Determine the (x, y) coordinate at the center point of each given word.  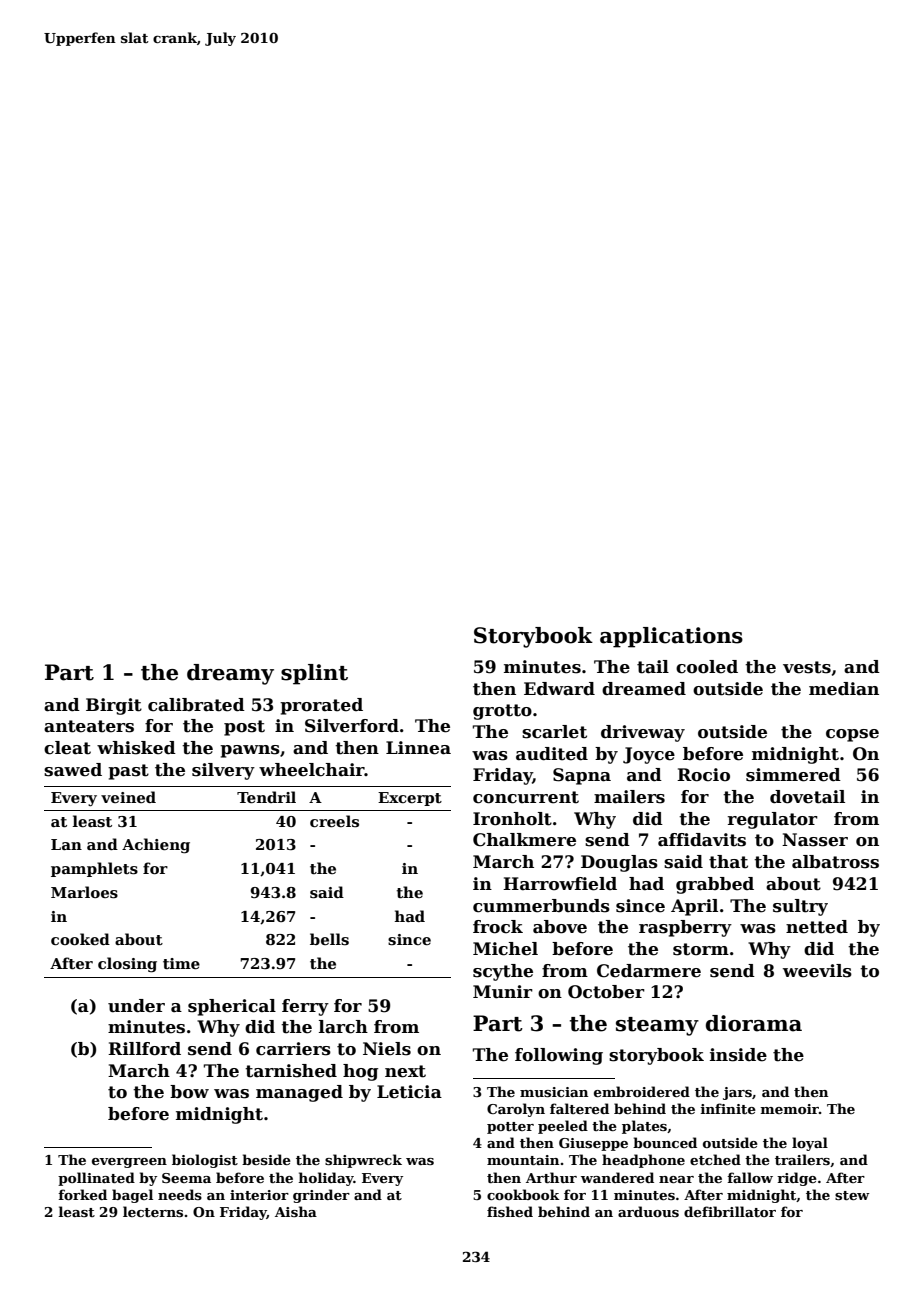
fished (510, 1211)
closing (127, 965)
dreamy (230, 674)
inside (738, 1055)
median (844, 689)
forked (82, 1194)
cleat (67, 748)
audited (552, 754)
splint (314, 674)
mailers (629, 797)
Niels (387, 1049)
